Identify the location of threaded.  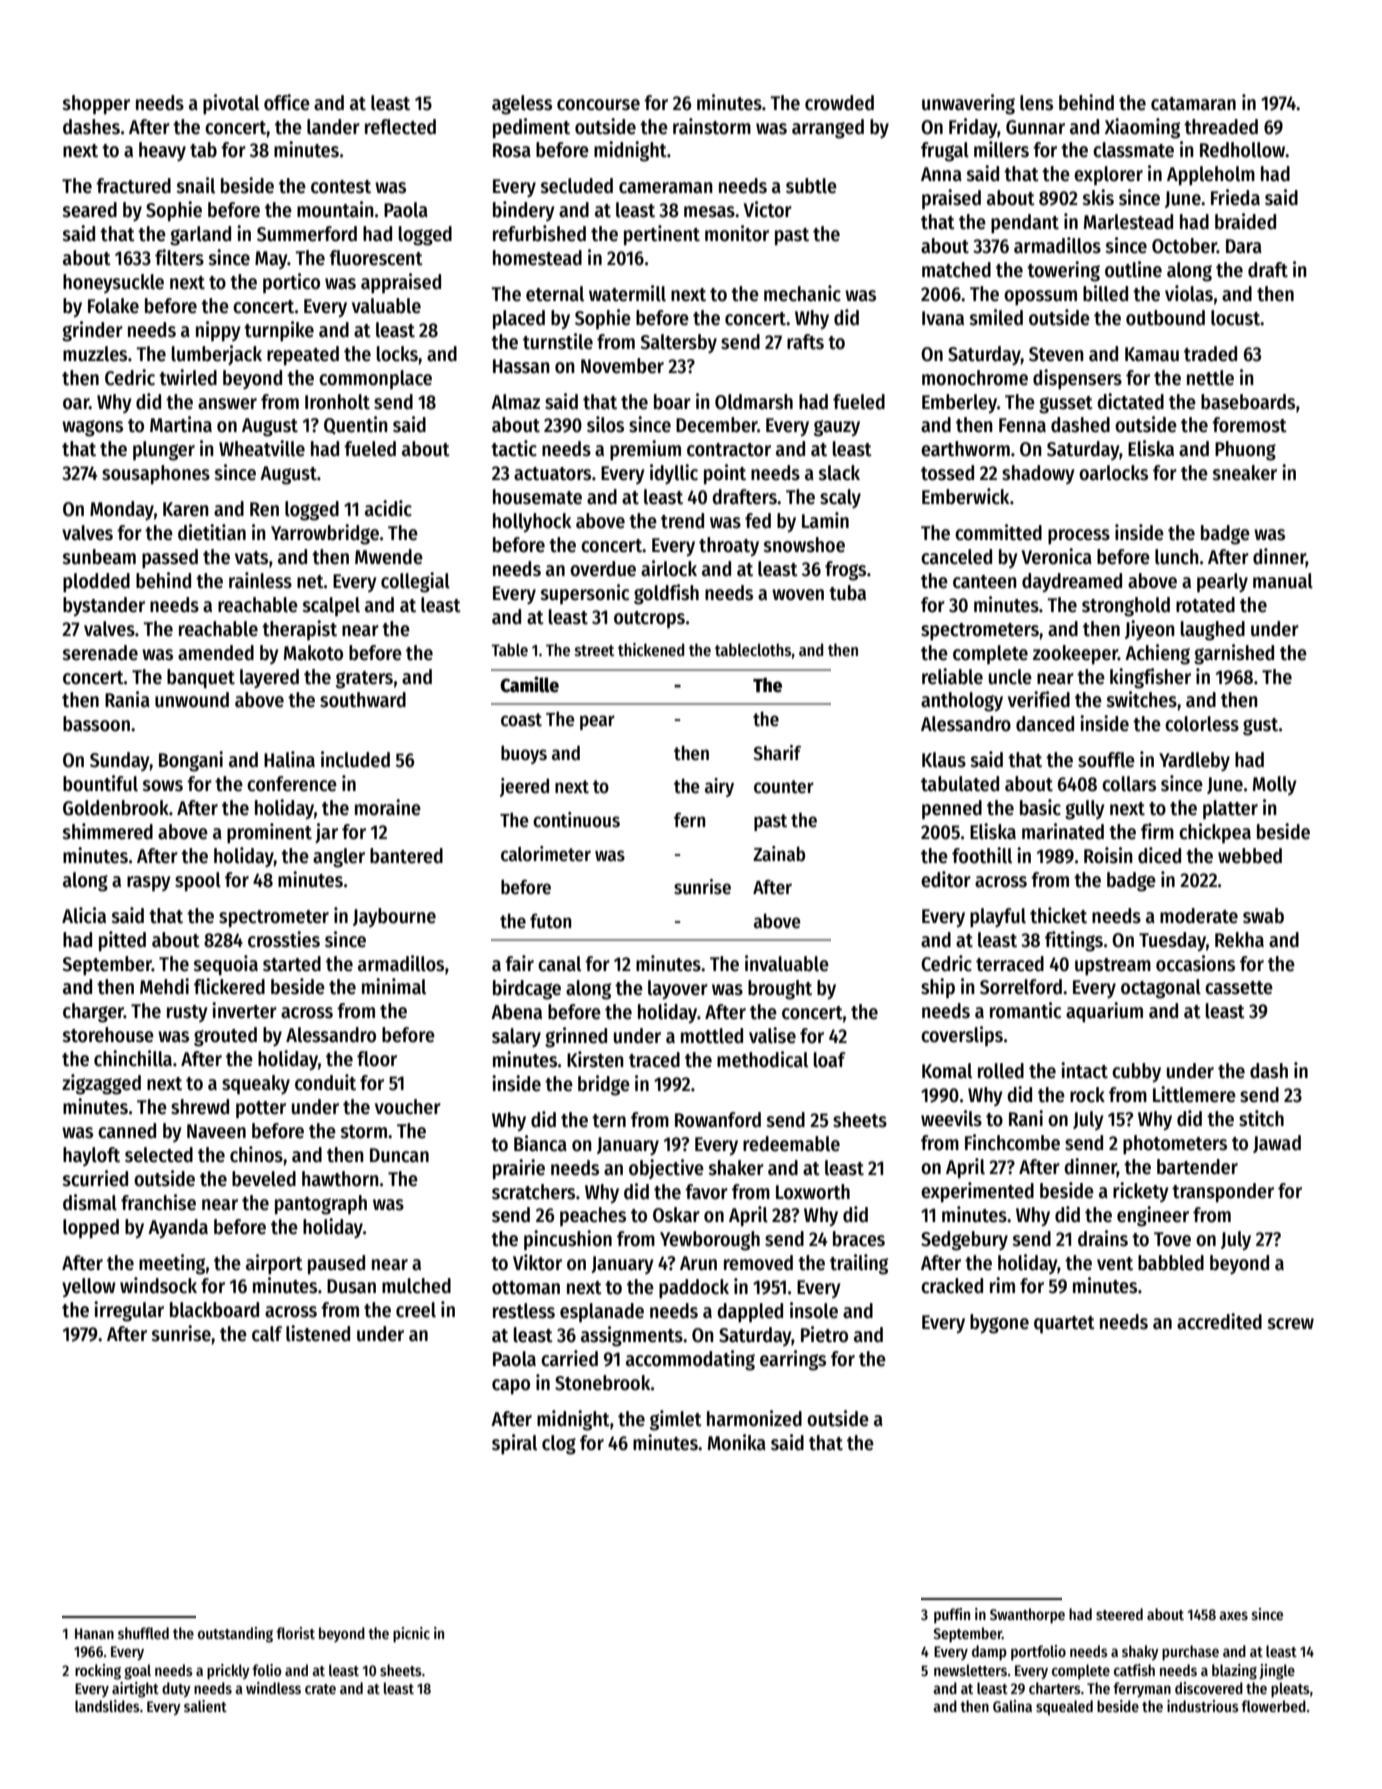
(1221, 127).
